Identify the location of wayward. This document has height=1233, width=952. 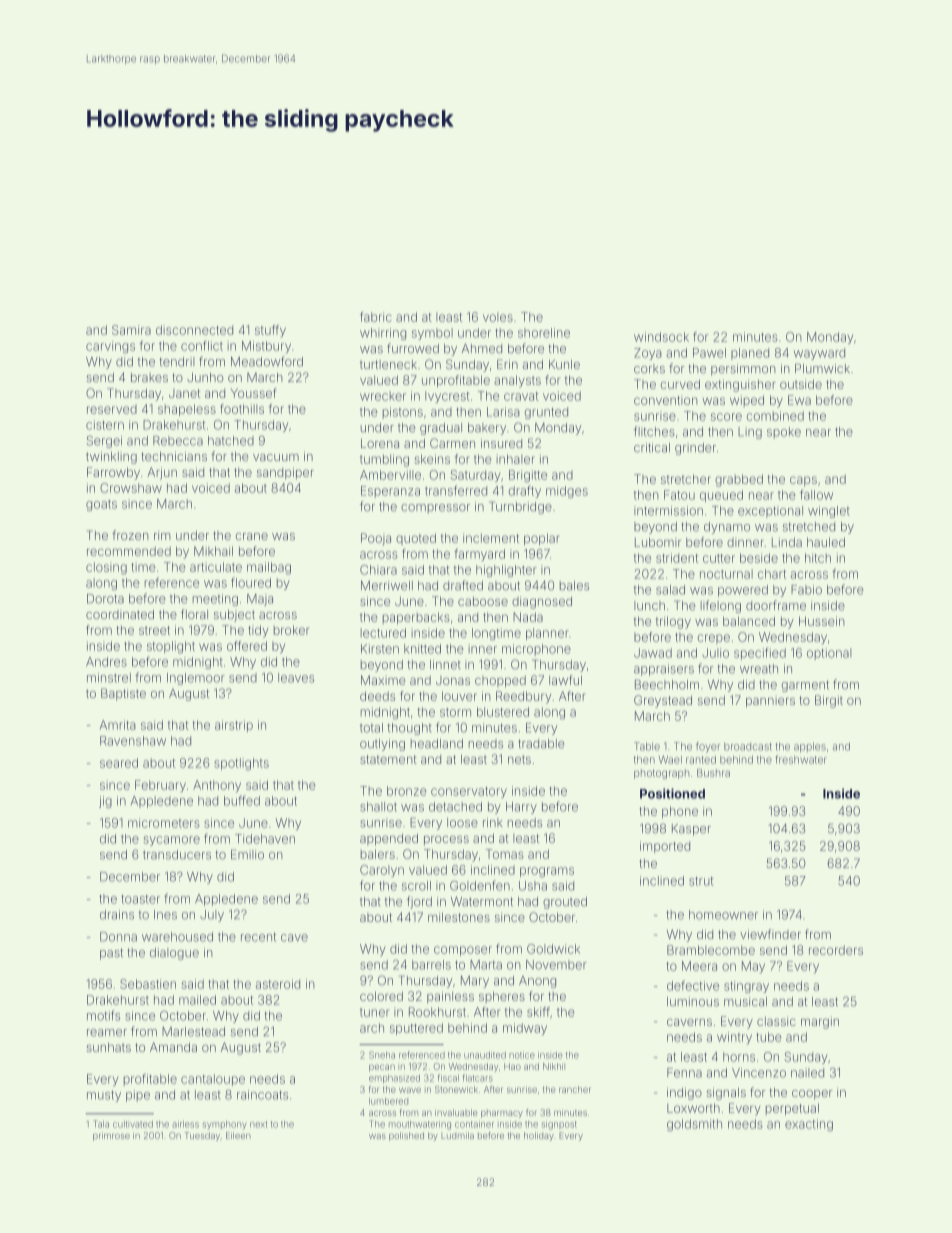
(819, 354).
